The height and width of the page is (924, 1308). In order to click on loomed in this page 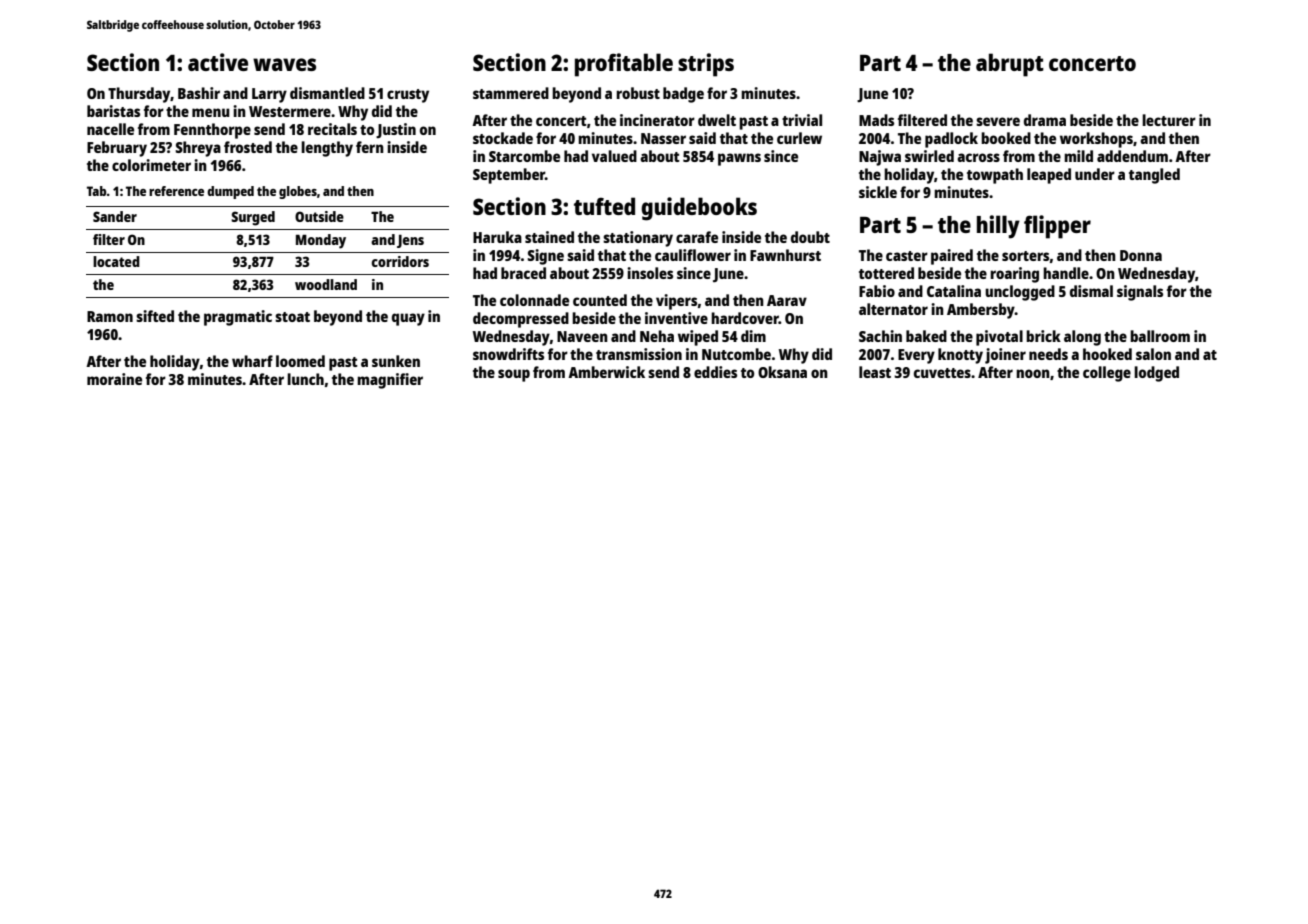, I will do `click(300, 361)`.
